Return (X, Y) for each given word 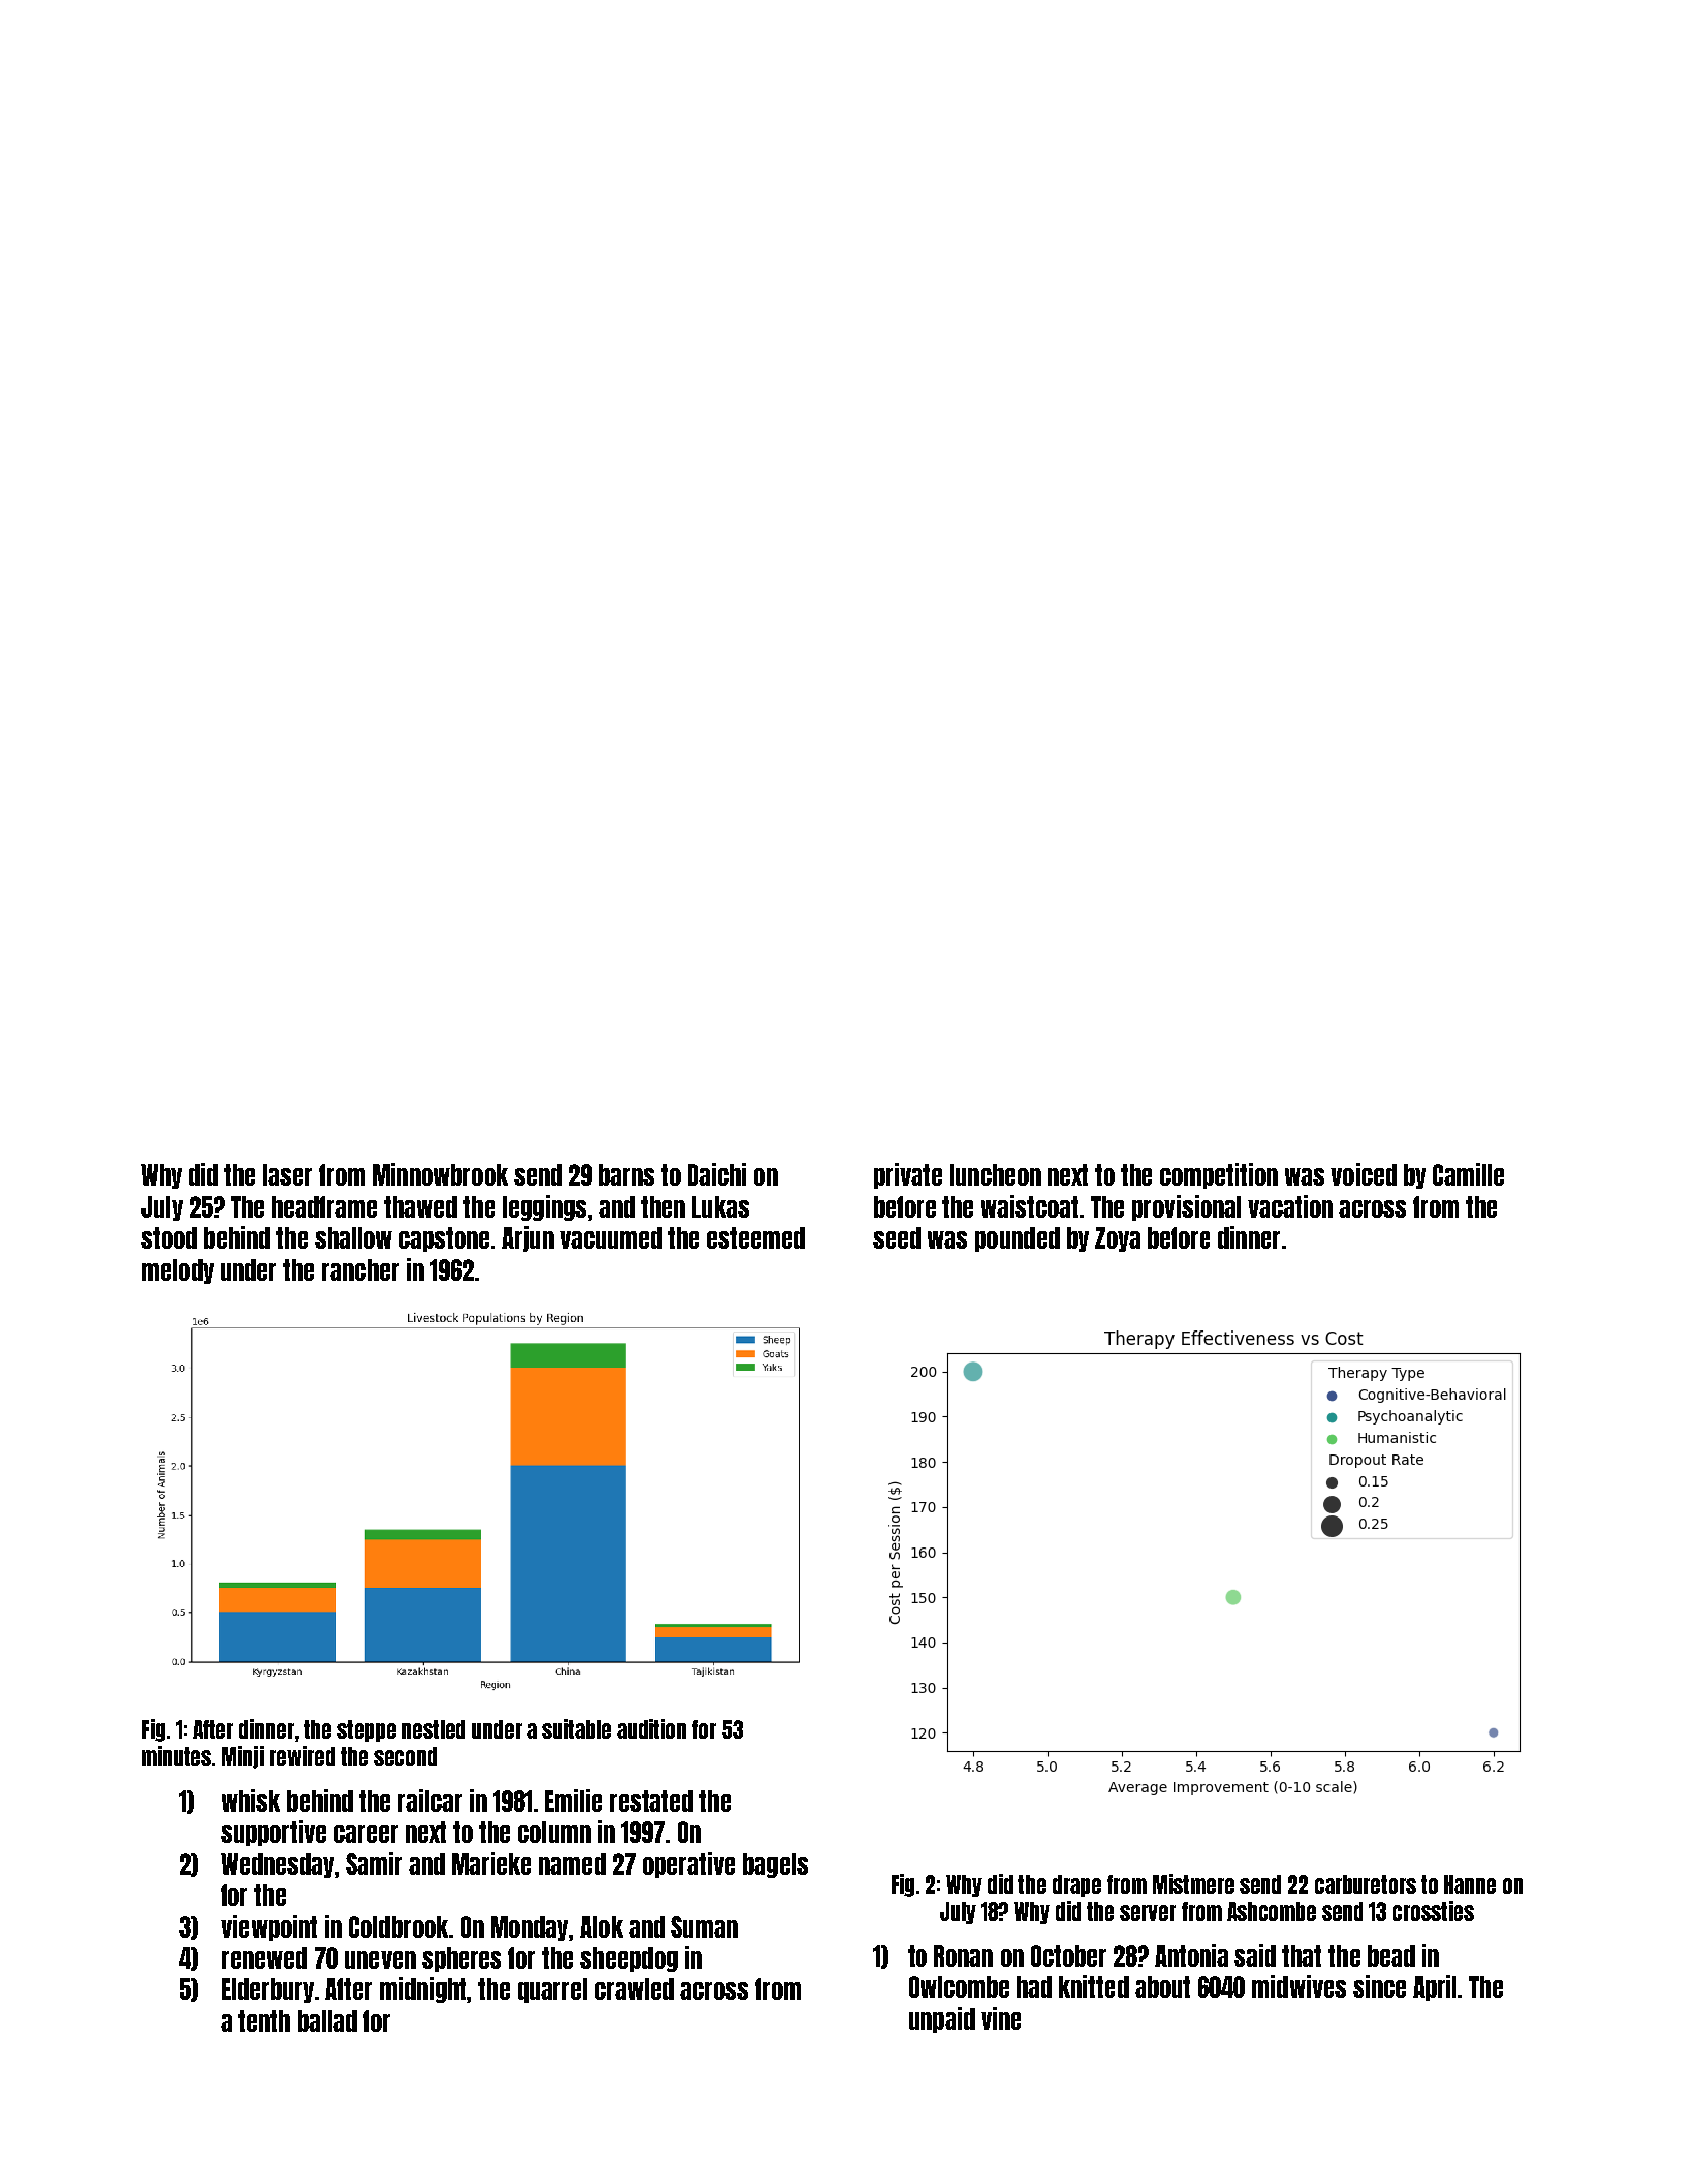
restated (651, 1801)
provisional (1186, 1208)
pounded (1017, 1239)
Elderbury (268, 1990)
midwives (1299, 1986)
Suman (704, 1927)
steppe (366, 1731)
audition (651, 1729)
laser (287, 1175)
